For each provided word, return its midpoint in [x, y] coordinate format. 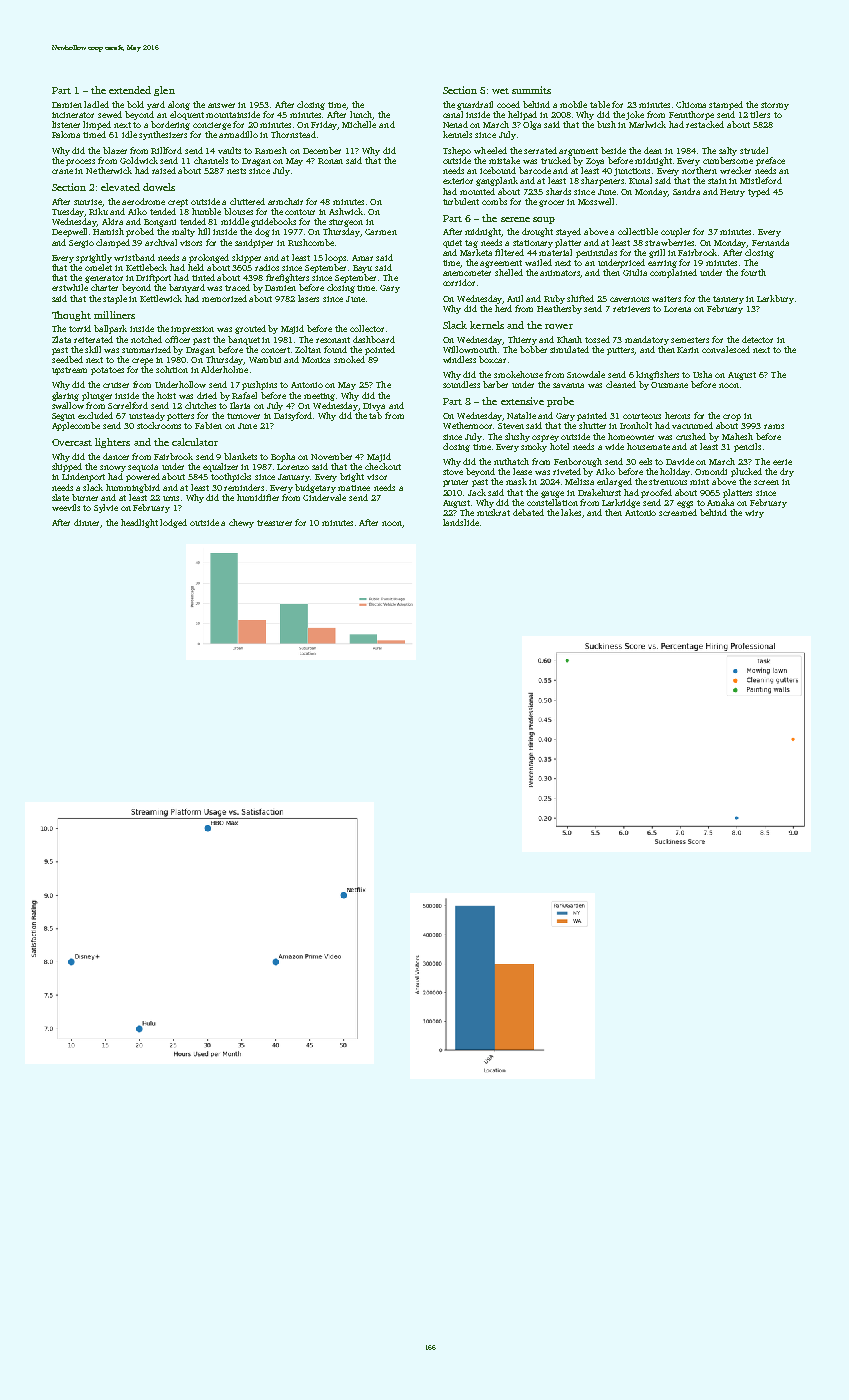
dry [787, 472]
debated [528, 512]
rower [559, 326]
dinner [87, 523]
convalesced [726, 349]
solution [172, 369]
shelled [509, 272]
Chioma [691, 104]
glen [164, 91]
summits [531, 90]
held [196, 267]
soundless [461, 384]
